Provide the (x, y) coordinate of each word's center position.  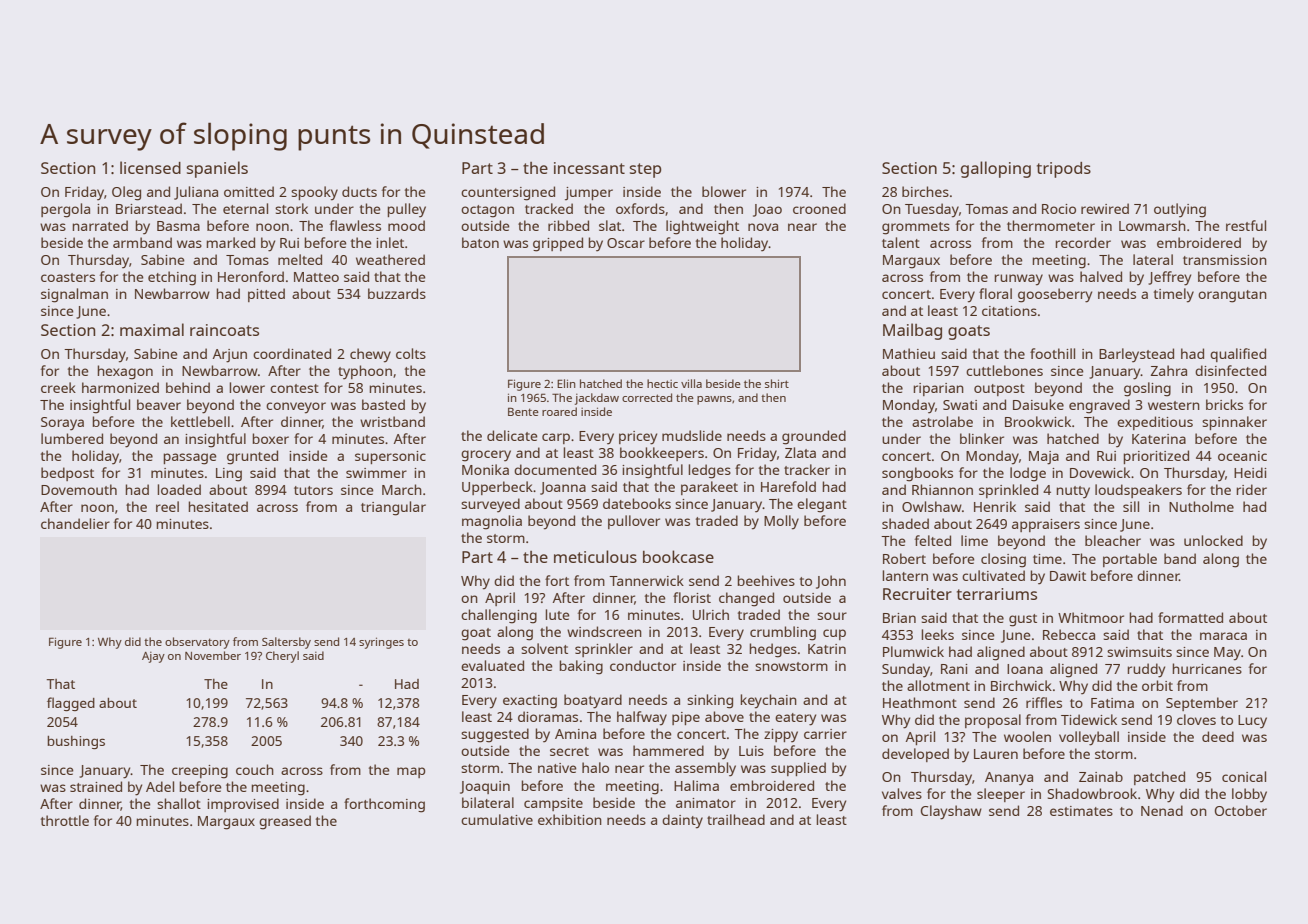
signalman (74, 295)
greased (285, 822)
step (645, 170)
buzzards (397, 293)
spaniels (217, 169)
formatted (1190, 617)
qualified (1238, 355)
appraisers (1046, 525)
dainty (682, 821)
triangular (393, 508)
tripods (1064, 170)
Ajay (153, 657)
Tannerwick (646, 580)
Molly (781, 522)
